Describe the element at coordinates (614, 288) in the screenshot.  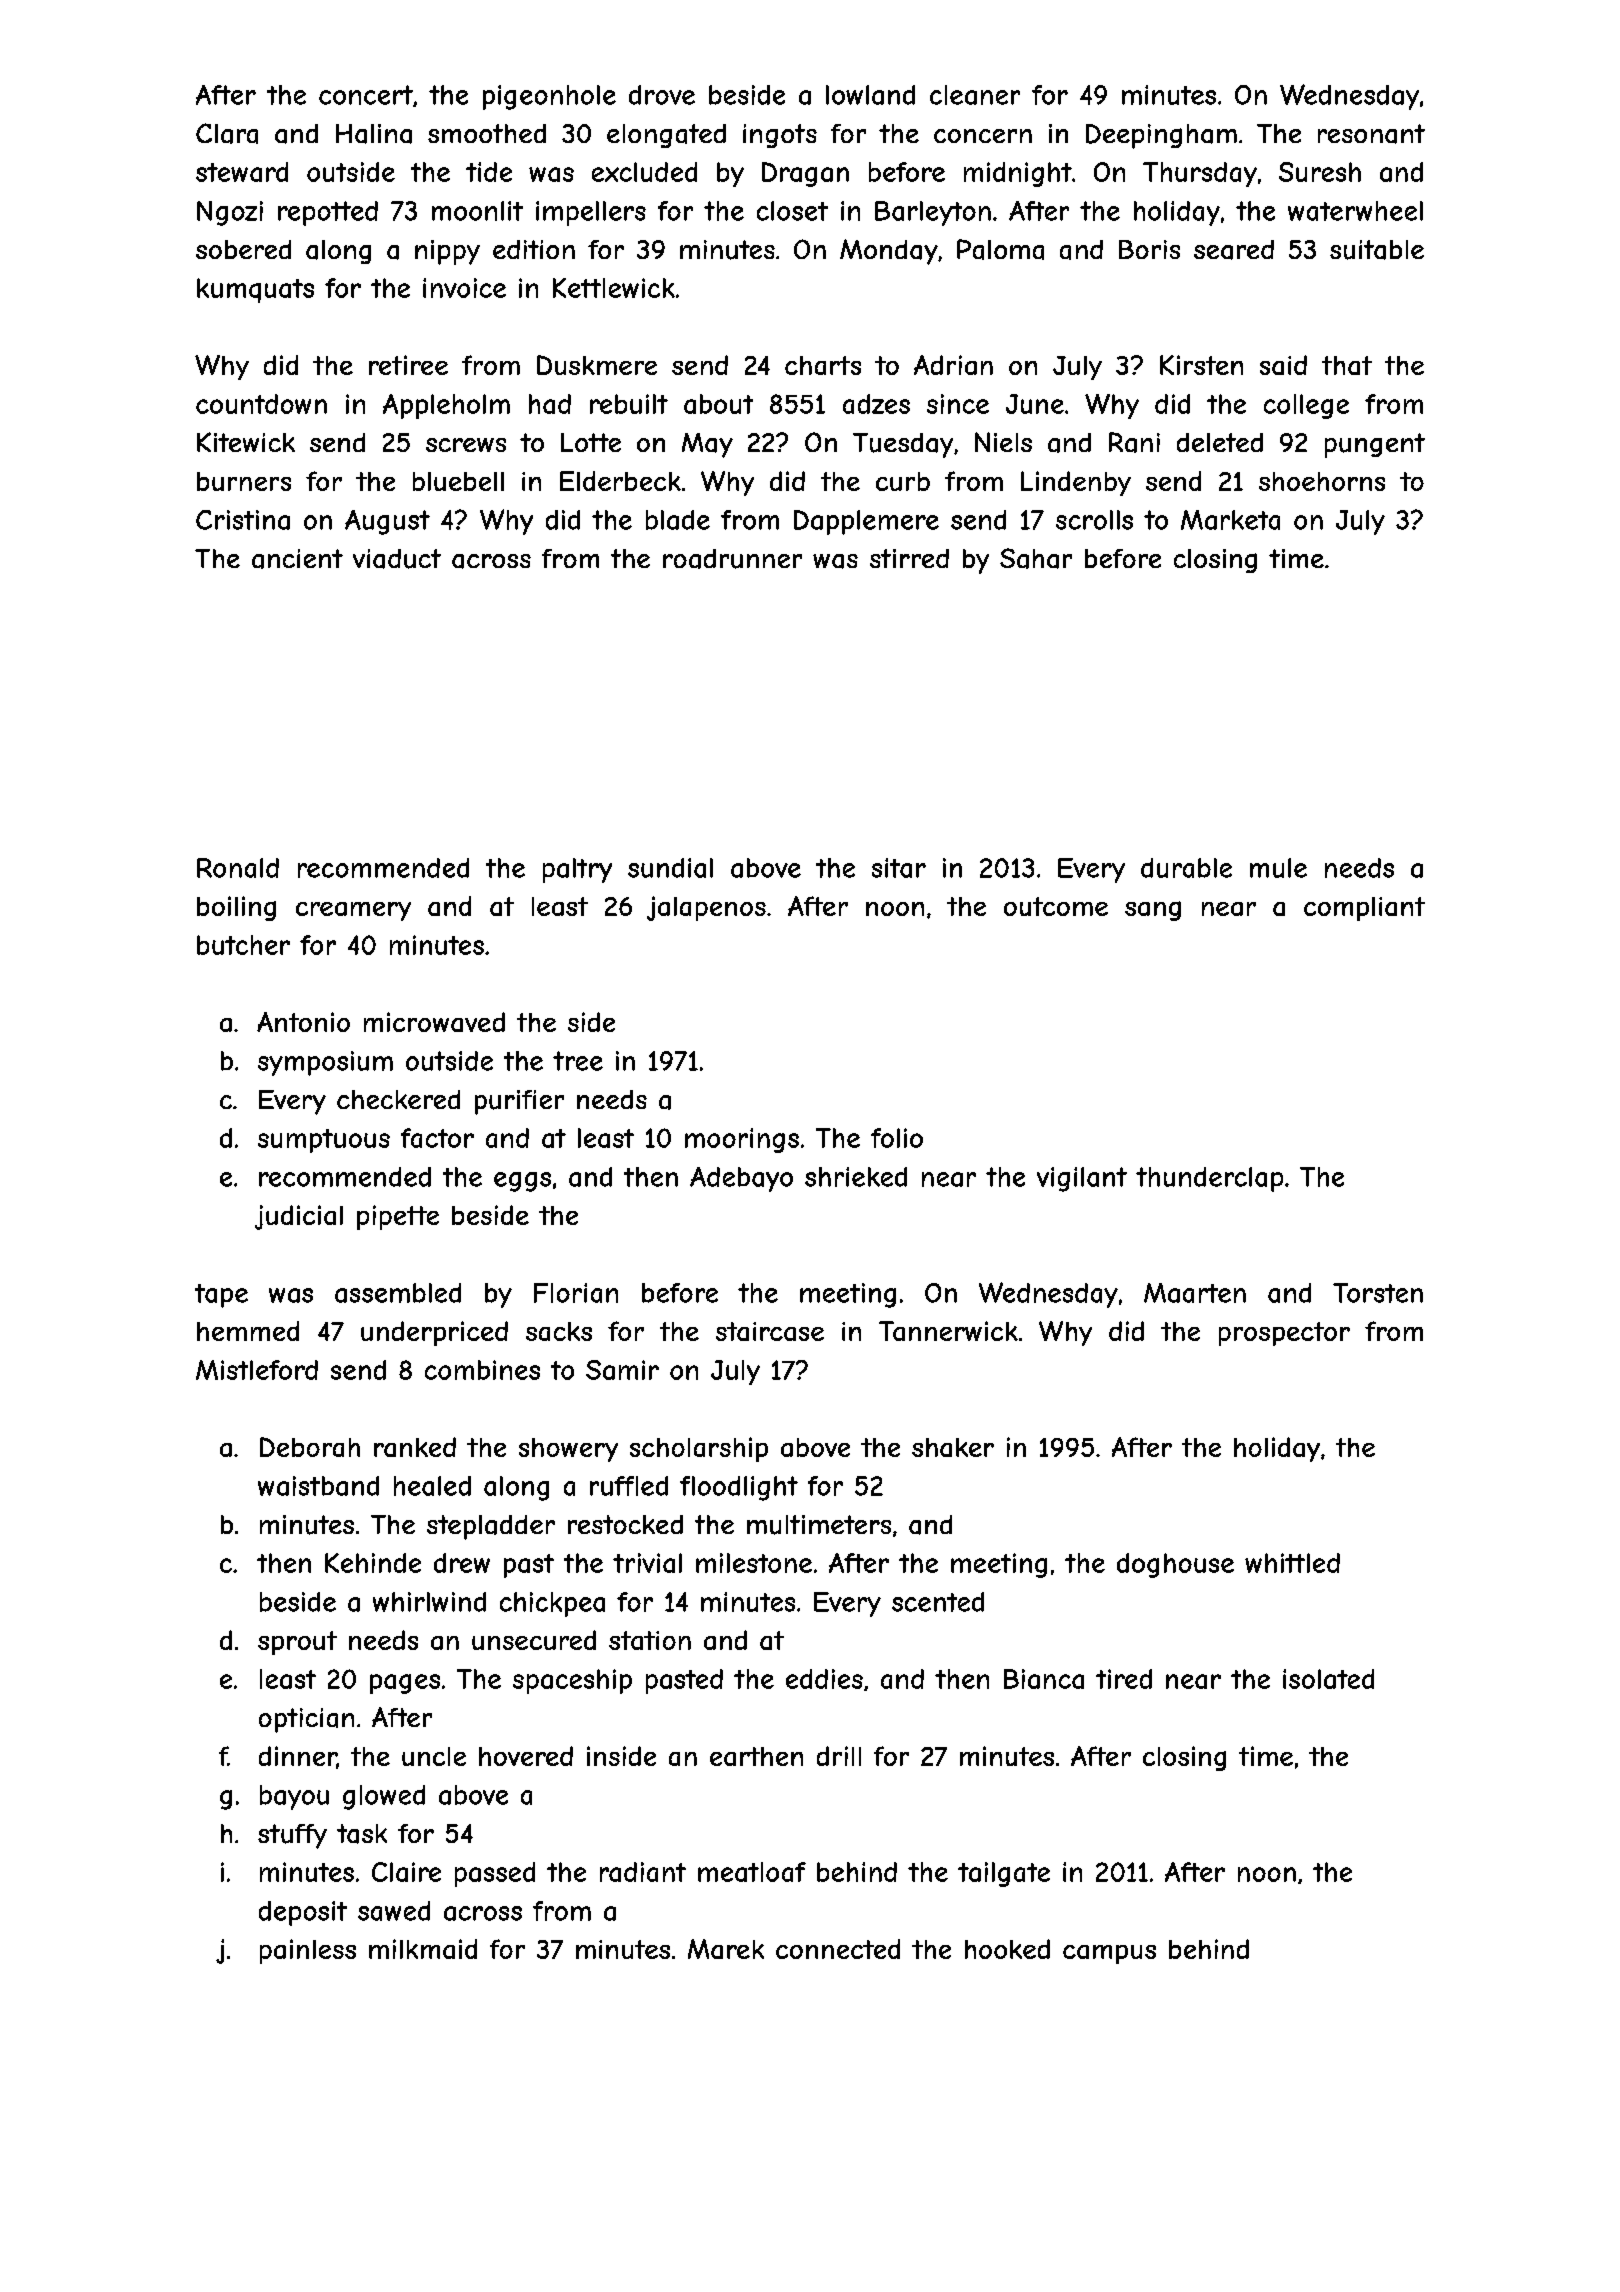
I see `Kettlewick` at that location.
